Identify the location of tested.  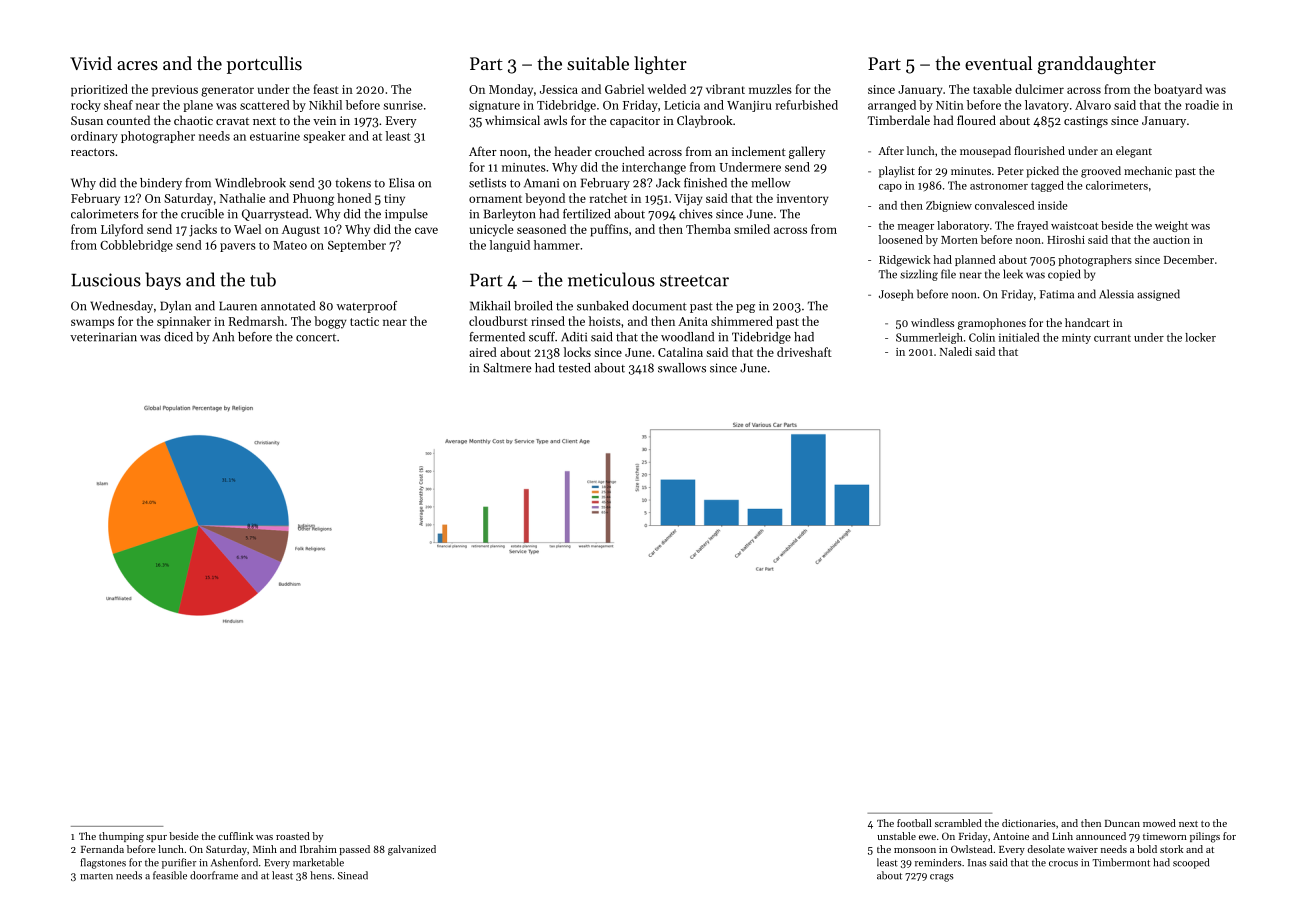
(574, 368).
